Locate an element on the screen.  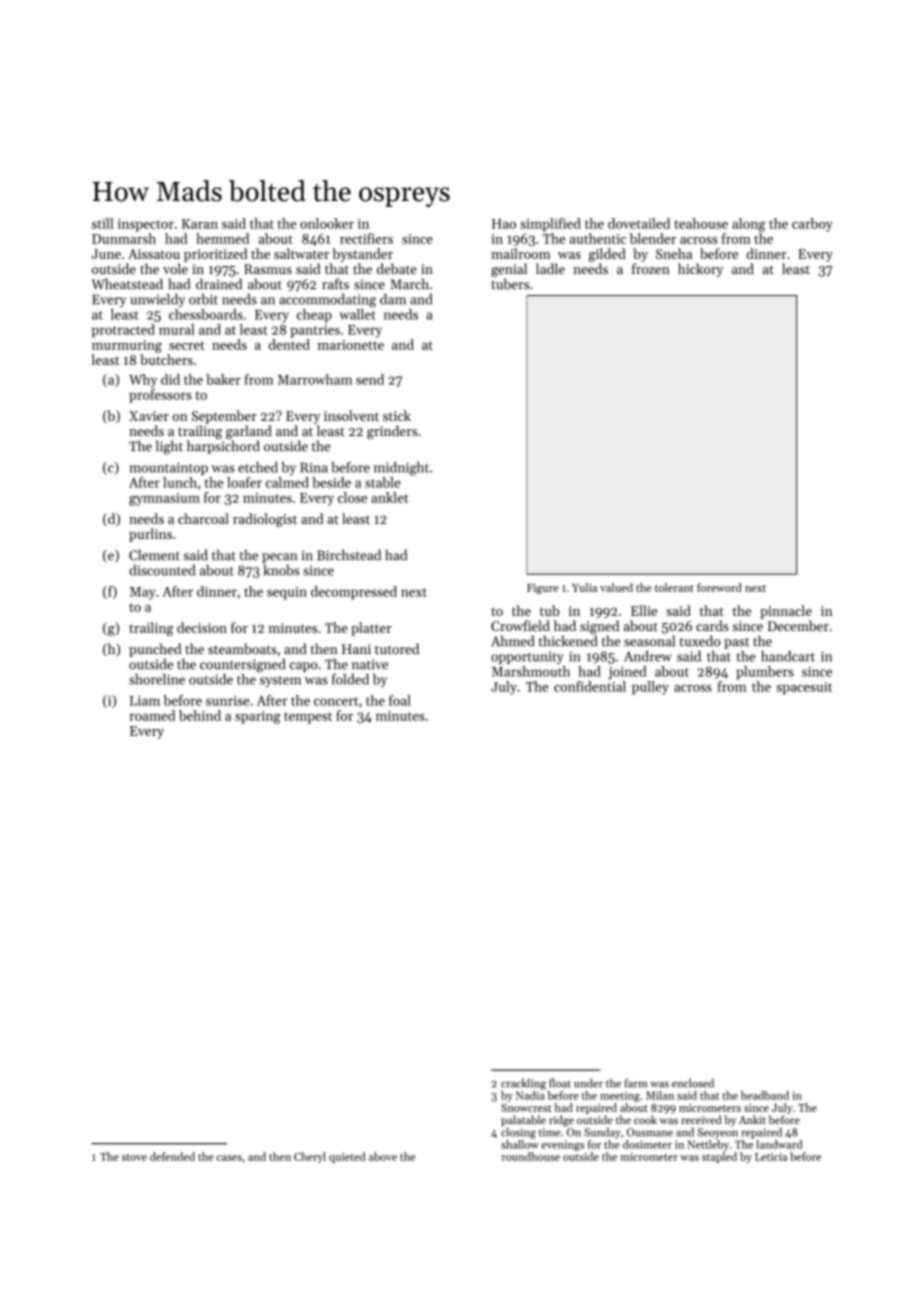
decompressed is located at coordinates (354, 593).
